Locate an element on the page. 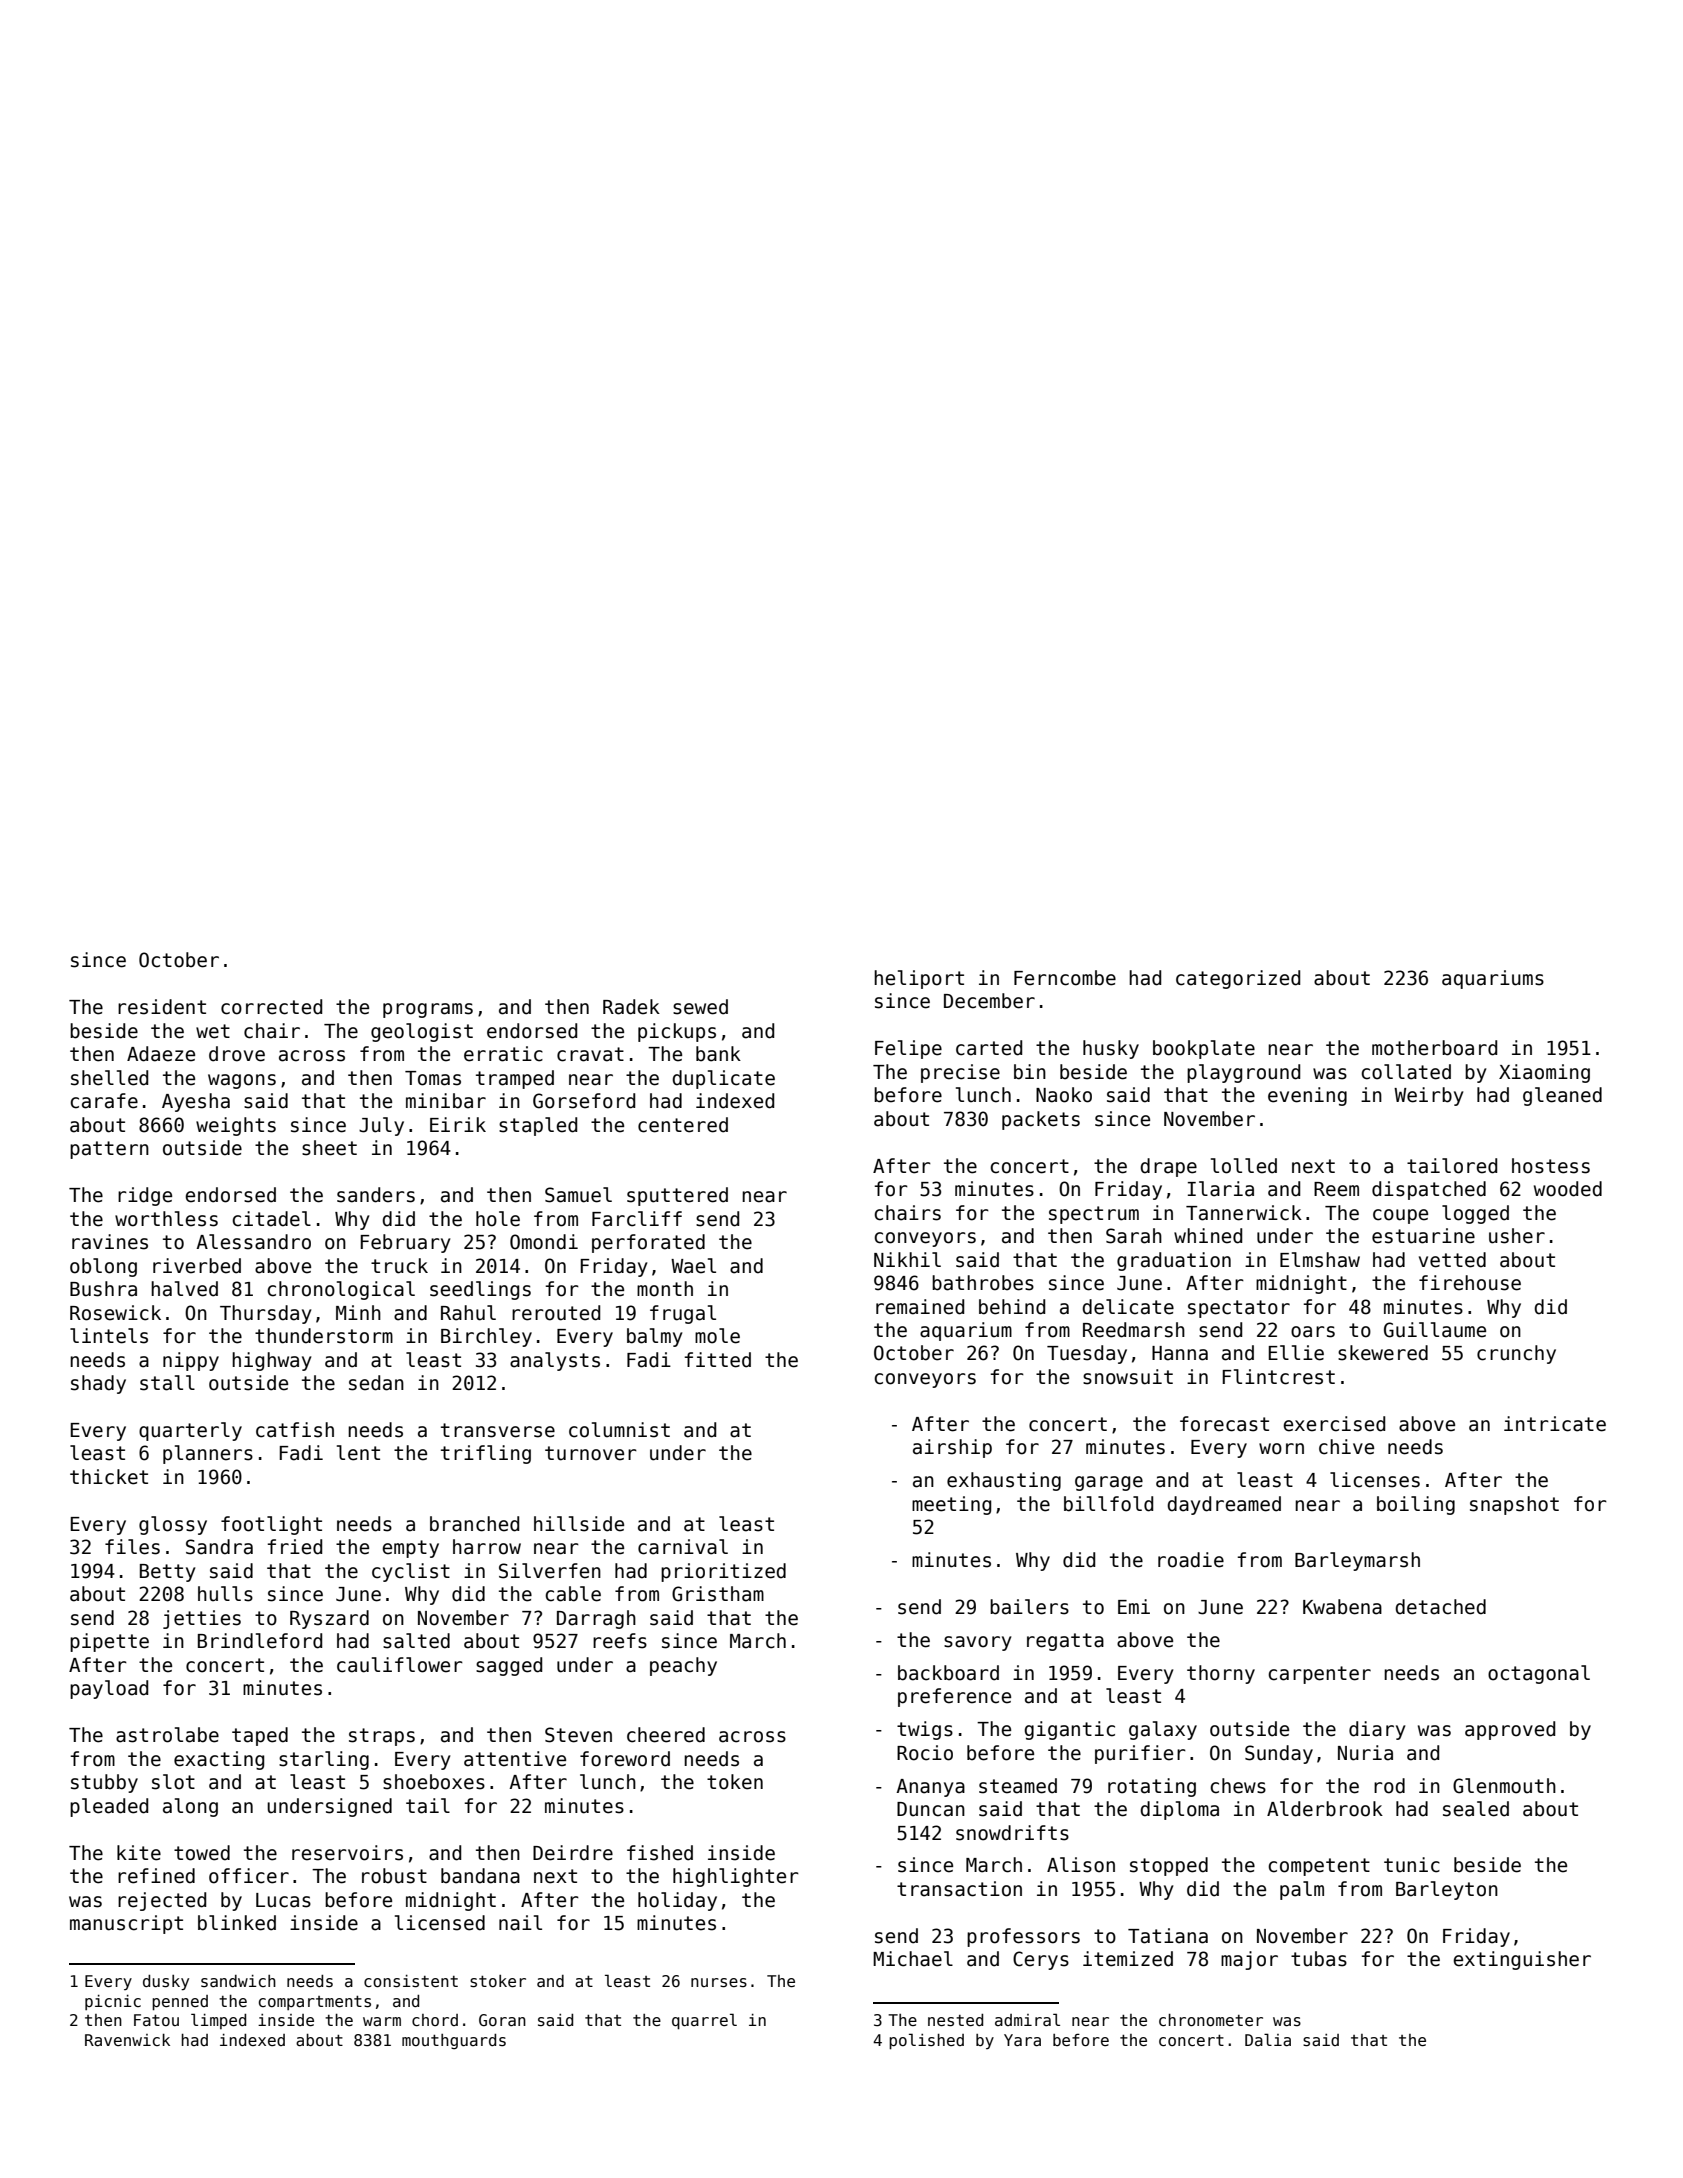  Ravenwick is located at coordinates (127, 2040).
